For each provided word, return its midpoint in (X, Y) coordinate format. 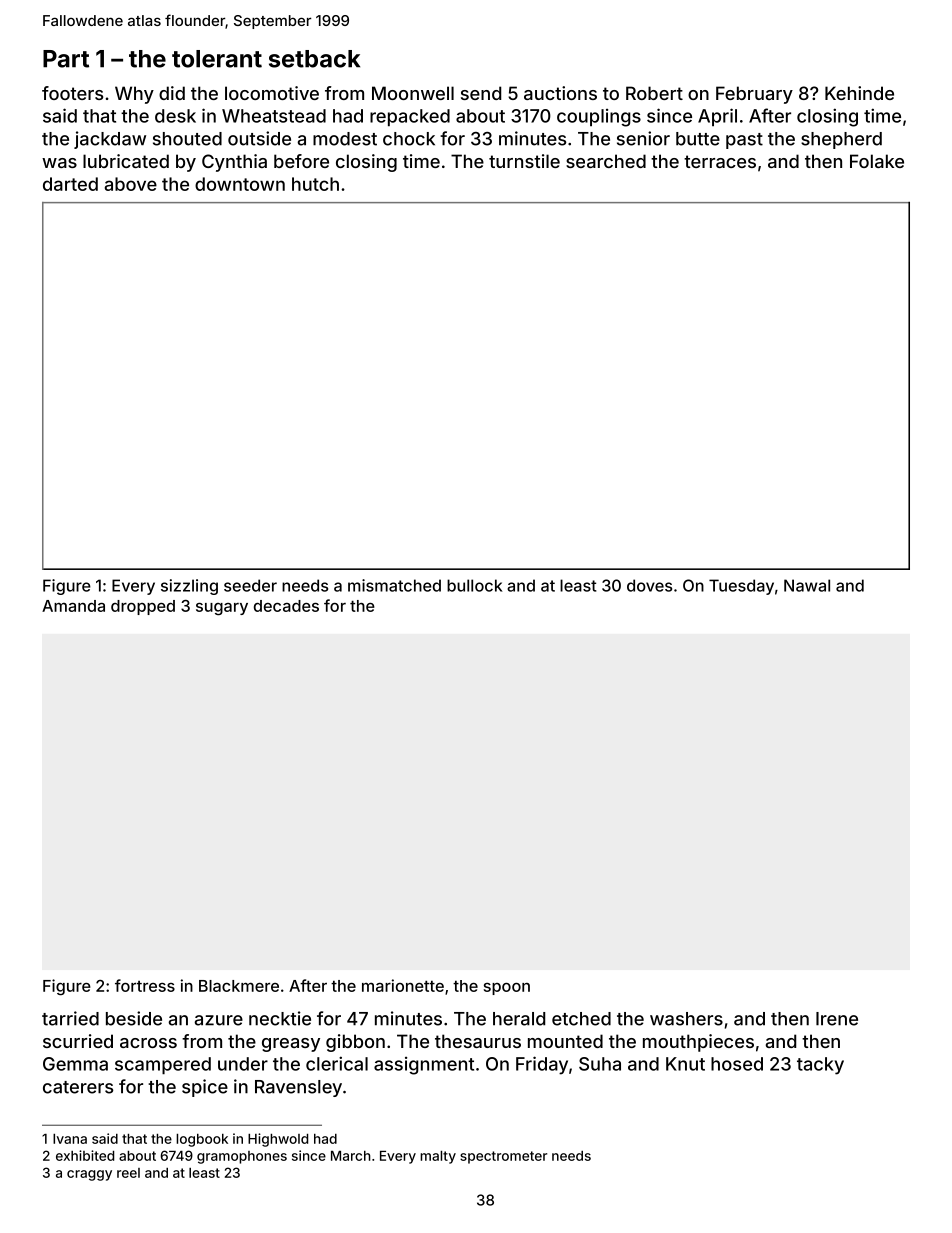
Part (66, 59)
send (481, 93)
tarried (70, 1018)
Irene (837, 1019)
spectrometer (503, 1157)
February (754, 95)
